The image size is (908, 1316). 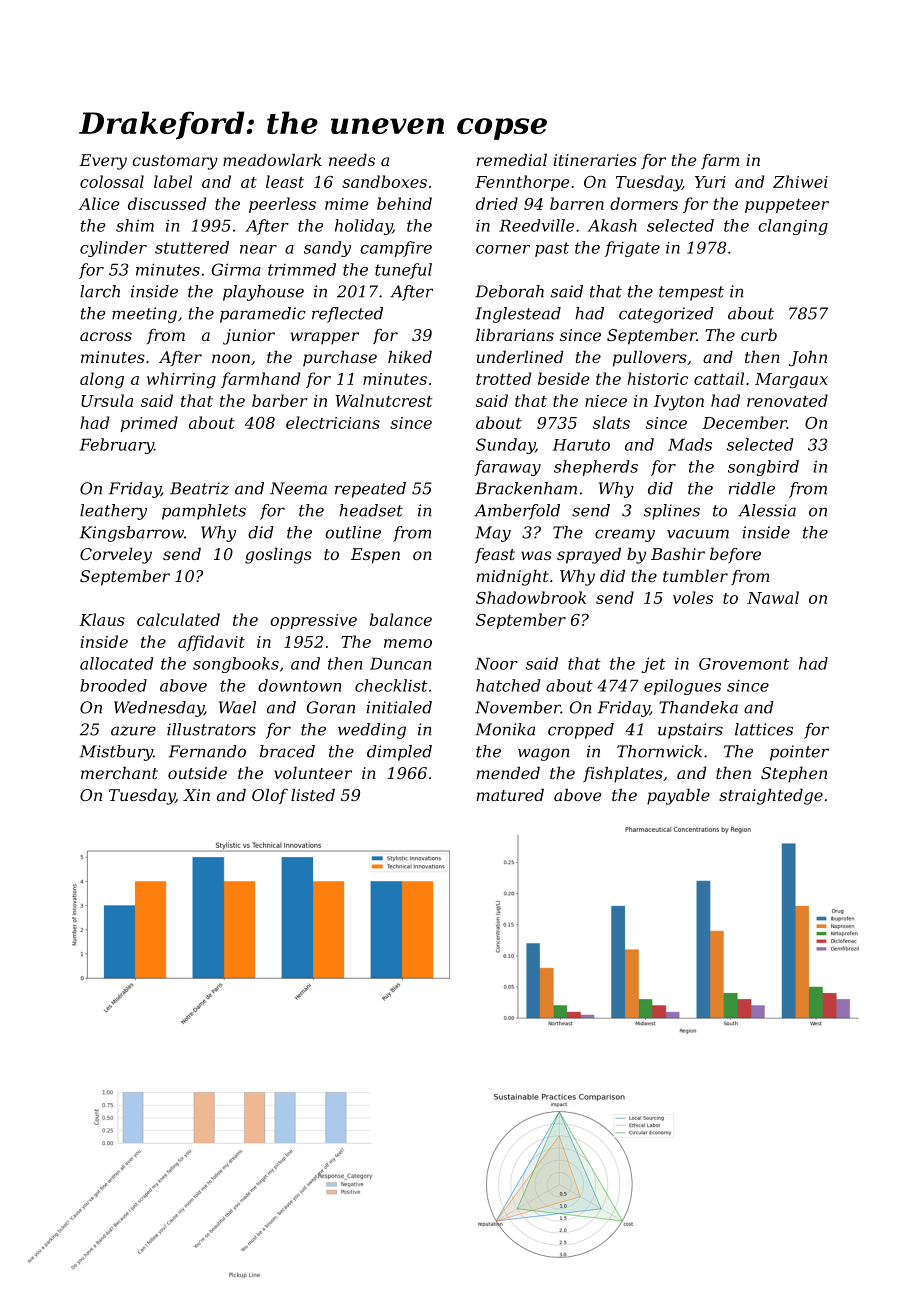 What do you see at coordinates (347, 204) in the image?
I see `mime` at bounding box center [347, 204].
